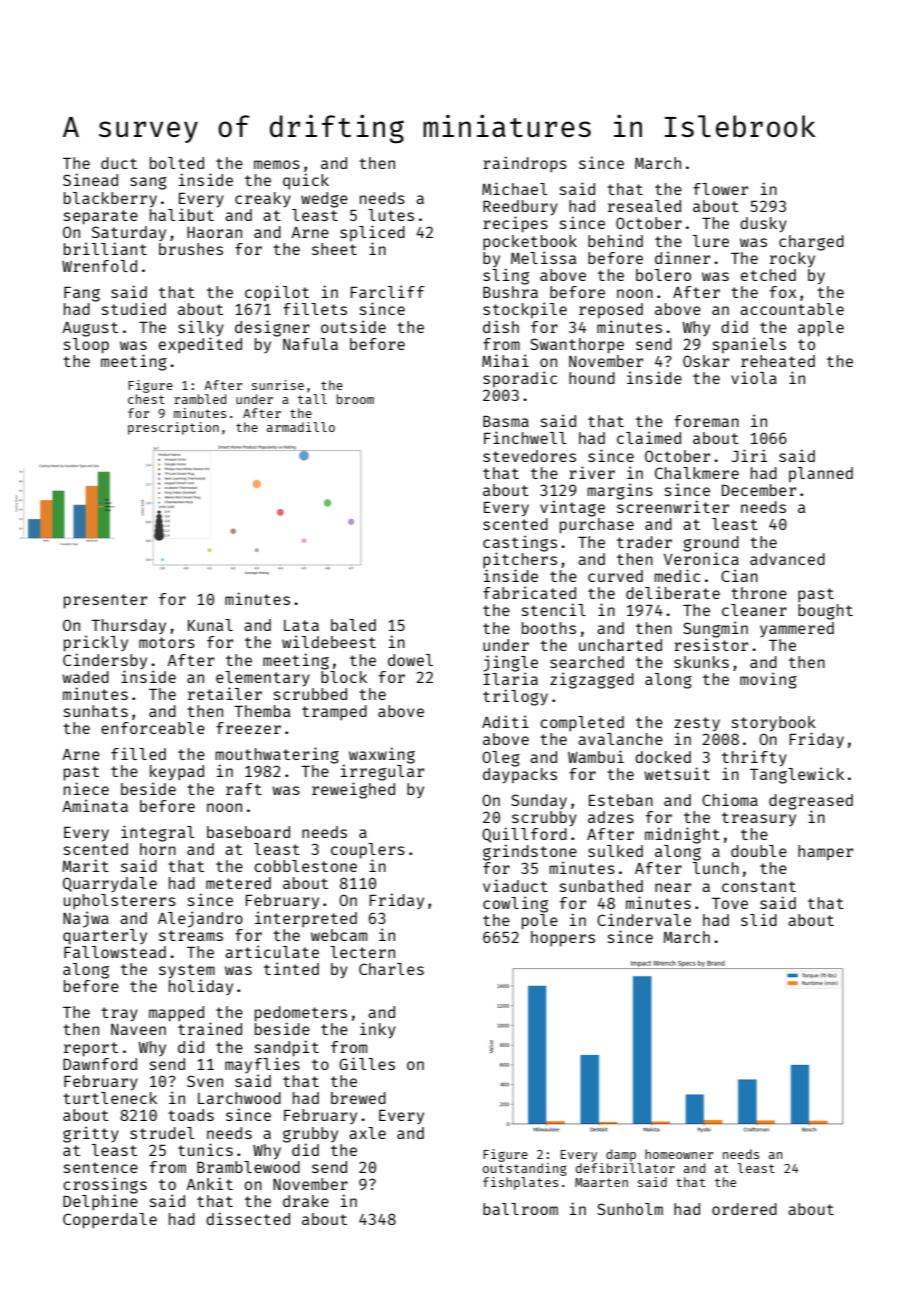  What do you see at coordinates (110, 1221) in the screenshot?
I see `Copperdale` at bounding box center [110, 1221].
